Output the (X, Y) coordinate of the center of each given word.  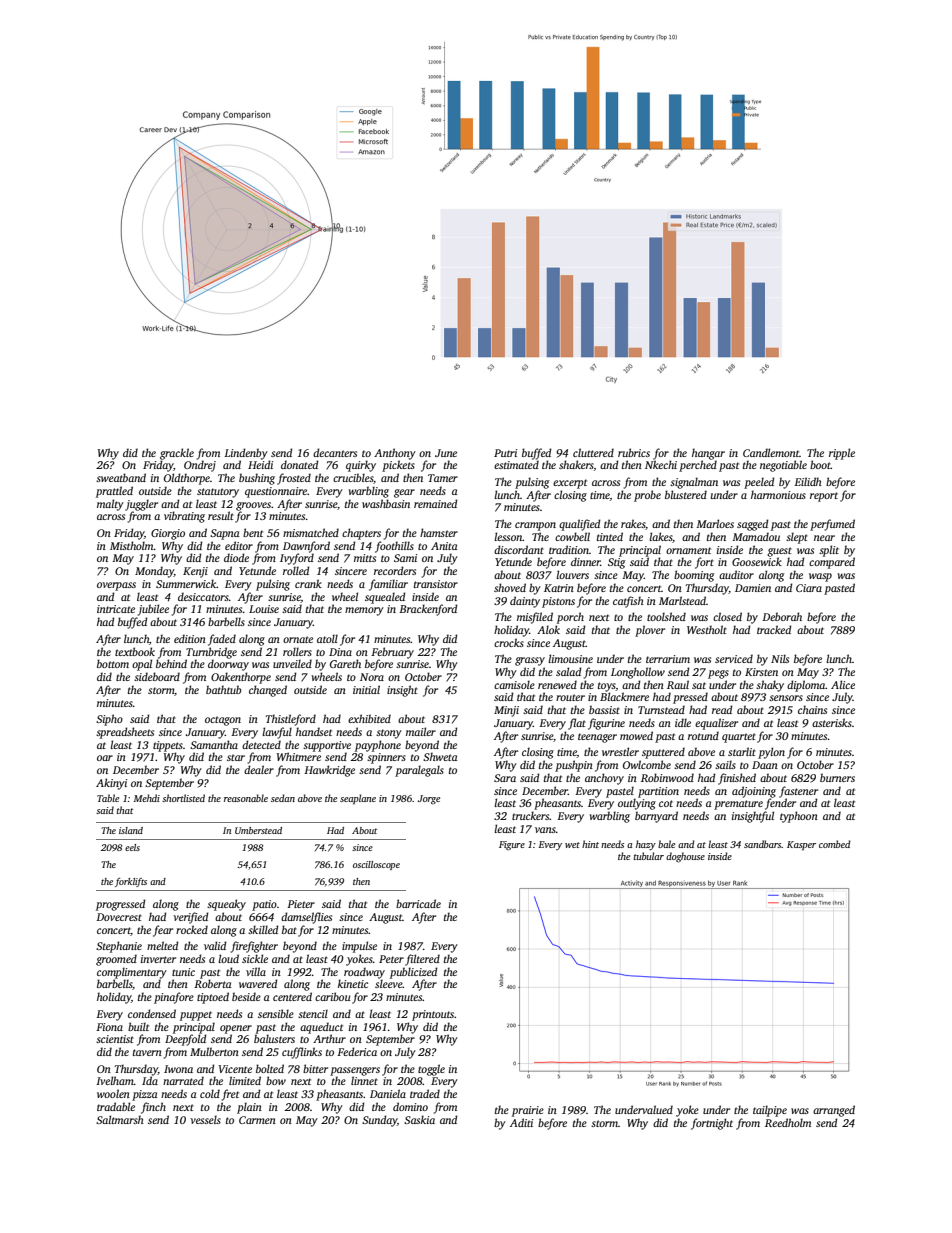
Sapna (225, 534)
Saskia (419, 1119)
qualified (580, 525)
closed (727, 616)
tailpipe (770, 1111)
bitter (315, 1068)
